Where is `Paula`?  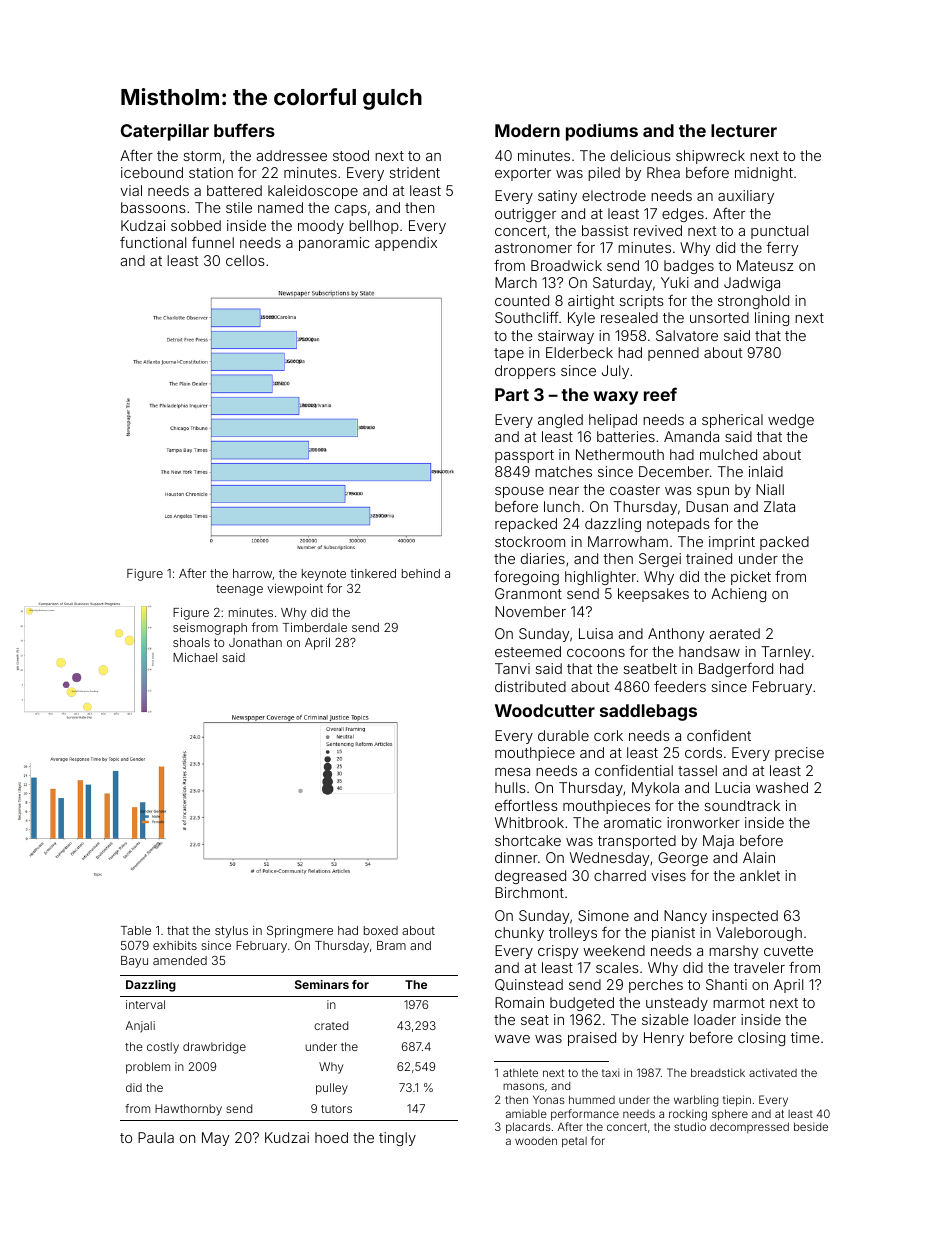 Paula is located at coordinates (156, 1137).
